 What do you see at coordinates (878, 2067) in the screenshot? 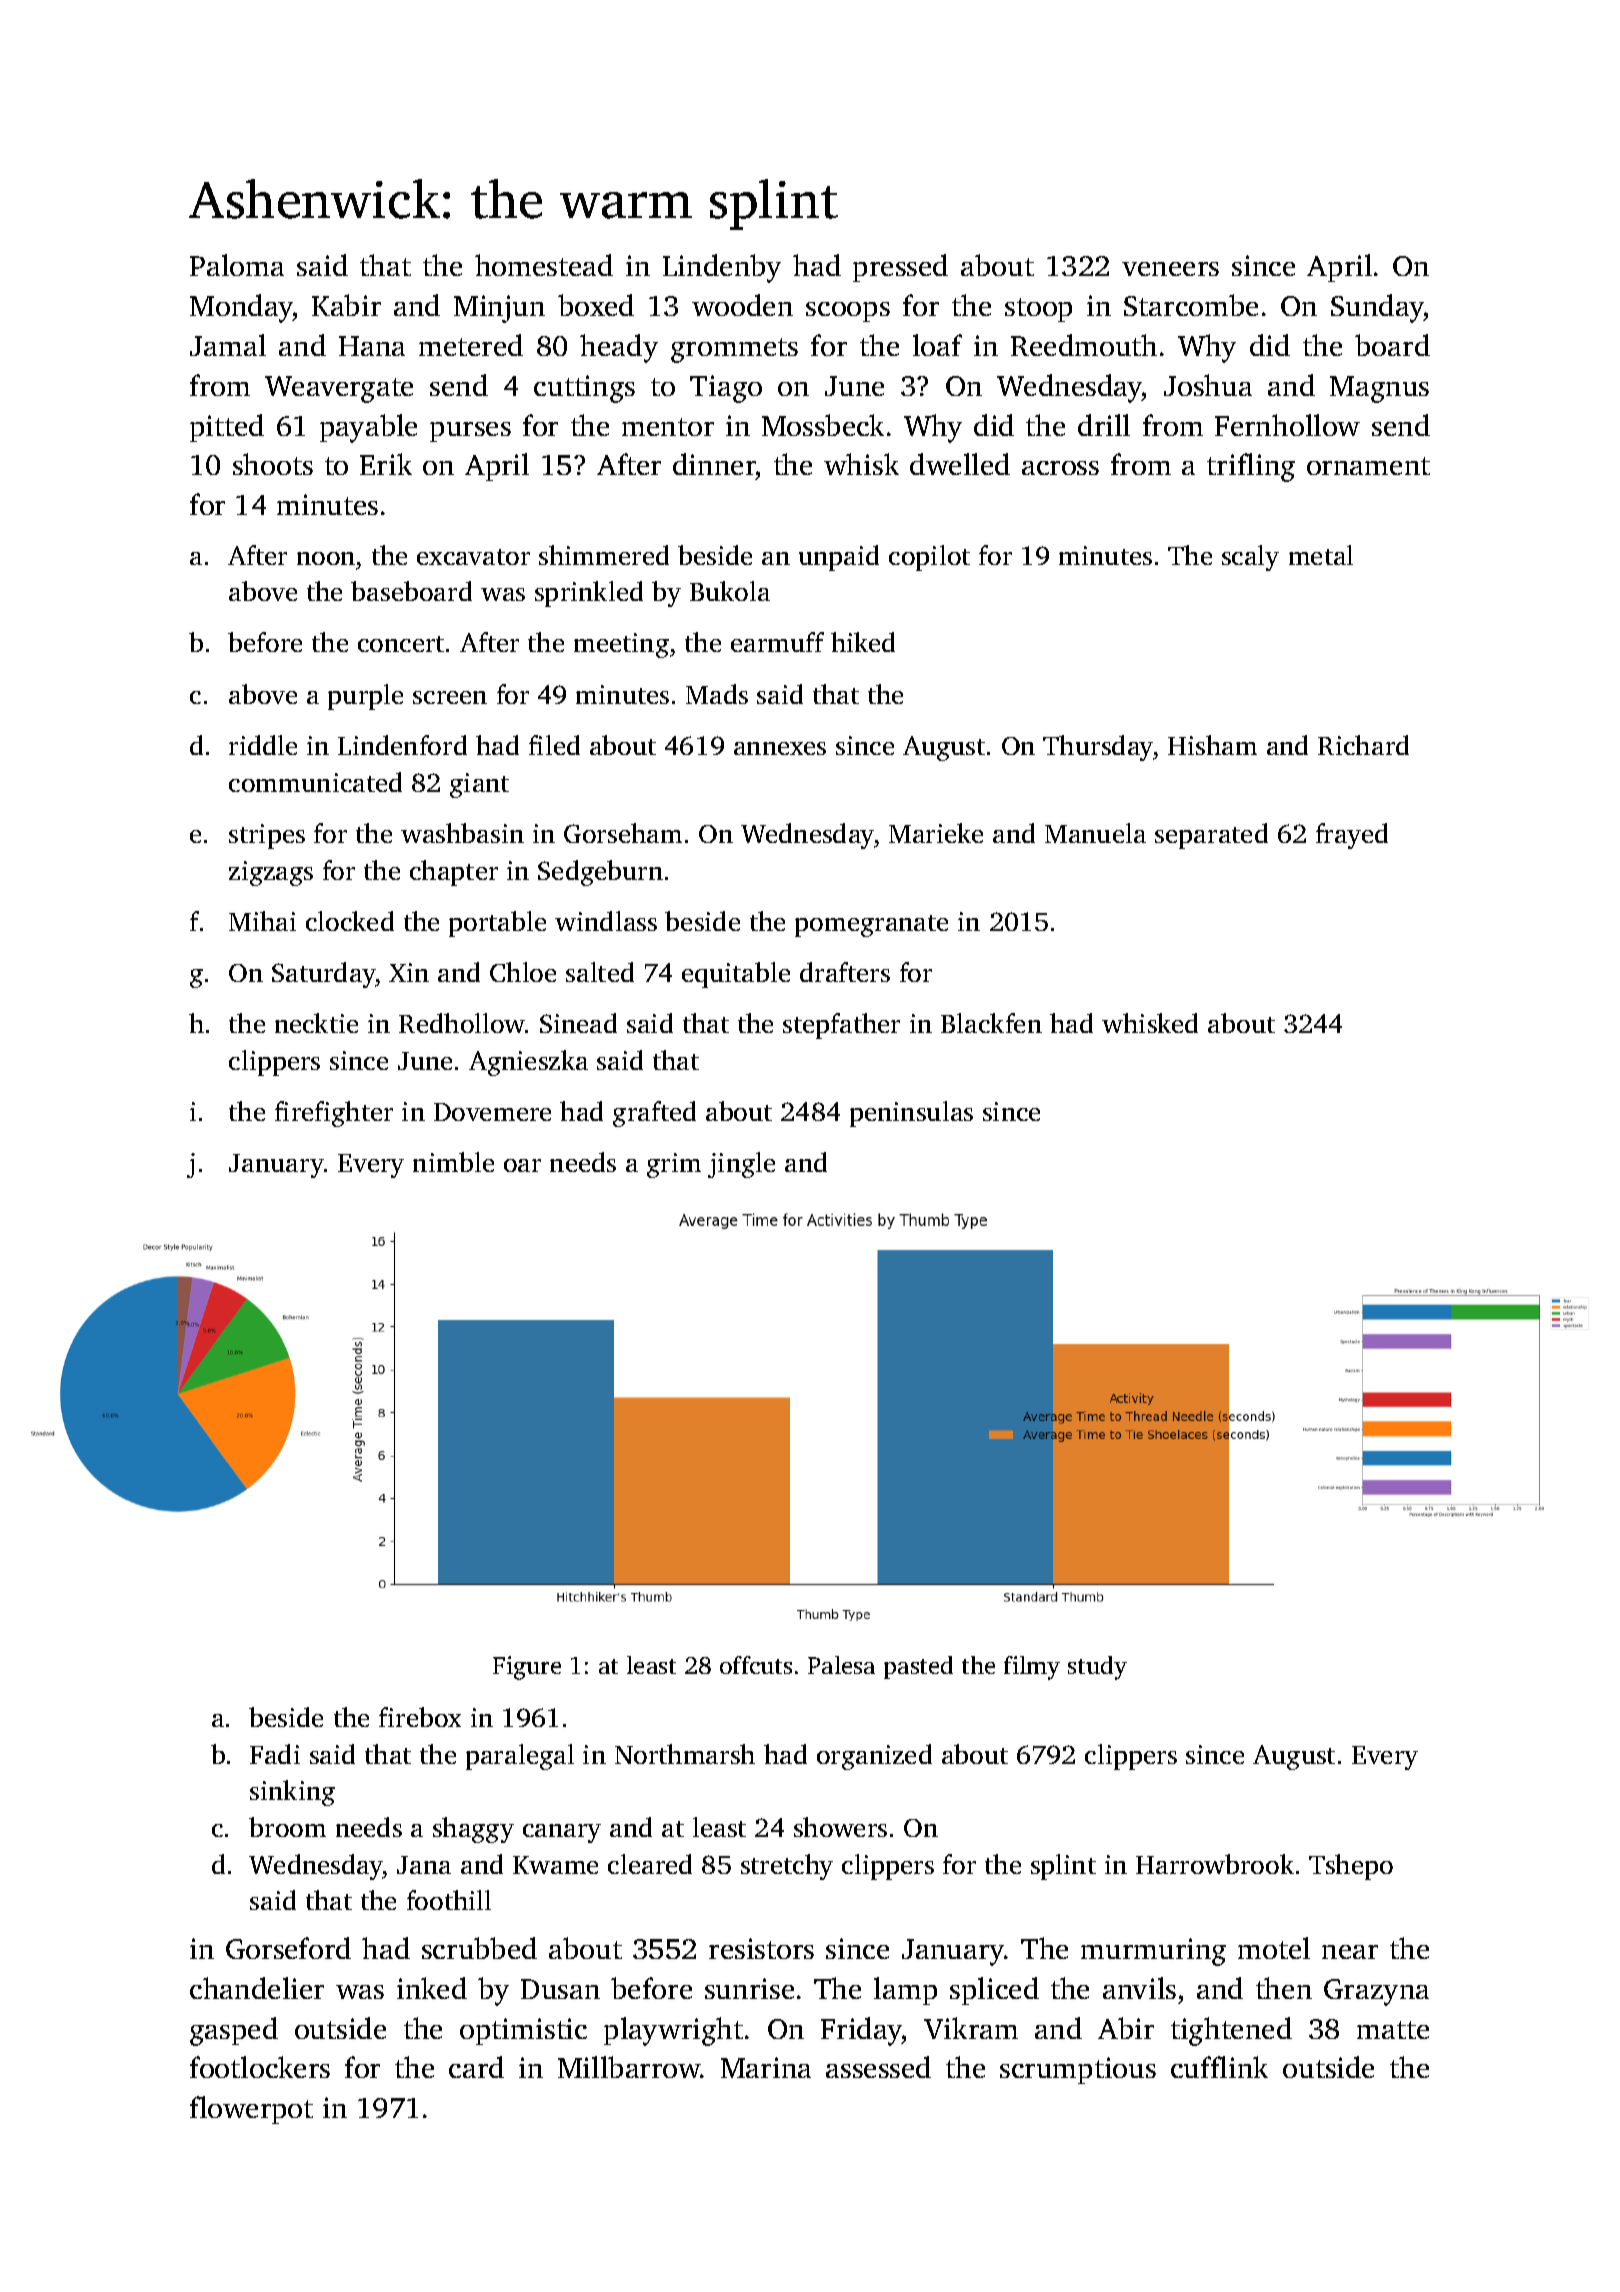
I see `assessed` at bounding box center [878, 2067].
